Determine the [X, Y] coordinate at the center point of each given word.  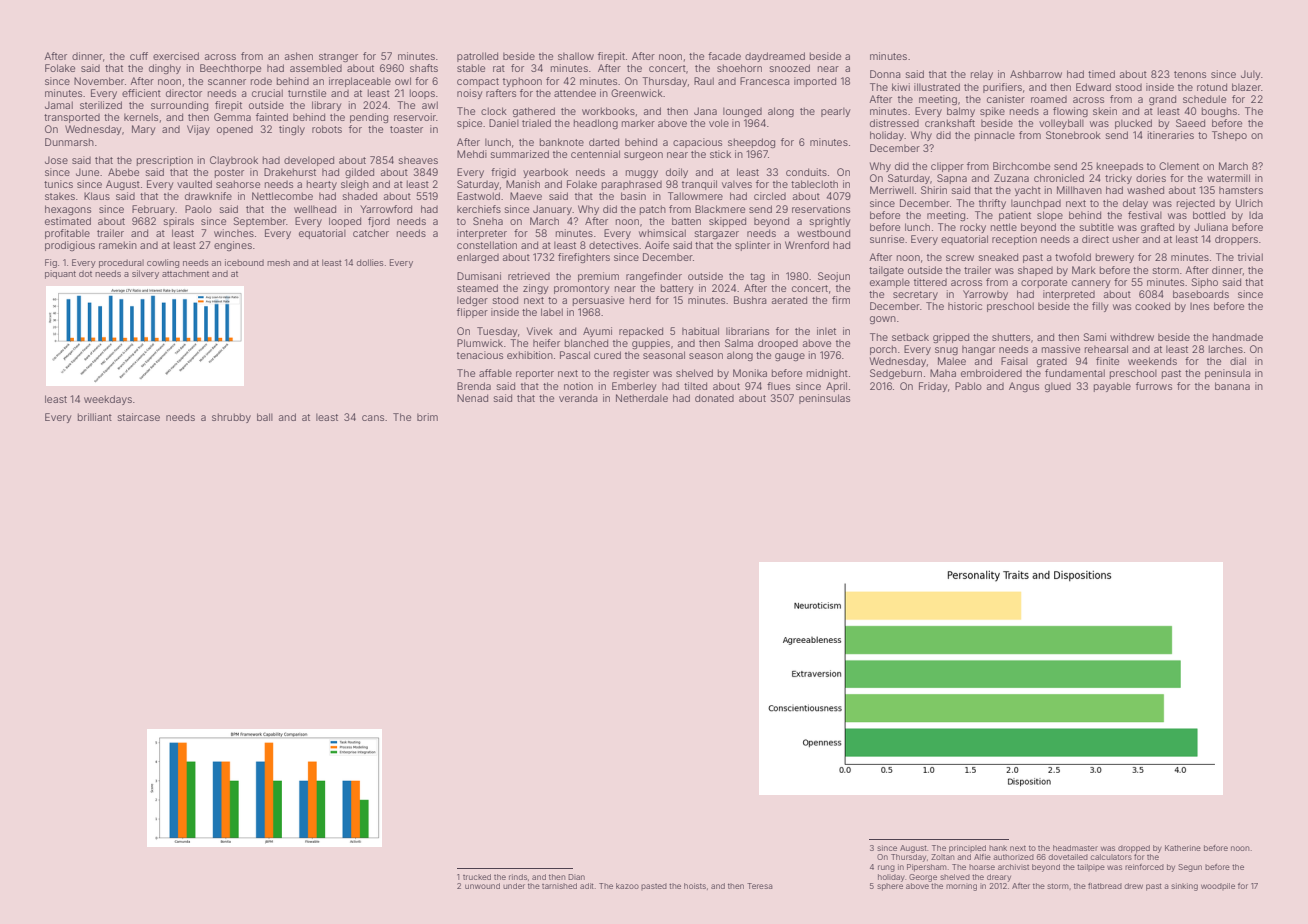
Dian [576, 877]
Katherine [1183, 848]
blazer [1246, 87]
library [327, 106]
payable [1112, 387]
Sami [1094, 337]
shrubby [231, 418]
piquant [60, 274]
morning [961, 887]
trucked [477, 877]
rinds [518, 877]
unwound [482, 886]
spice [469, 124]
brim [427, 417]
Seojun [834, 277]
